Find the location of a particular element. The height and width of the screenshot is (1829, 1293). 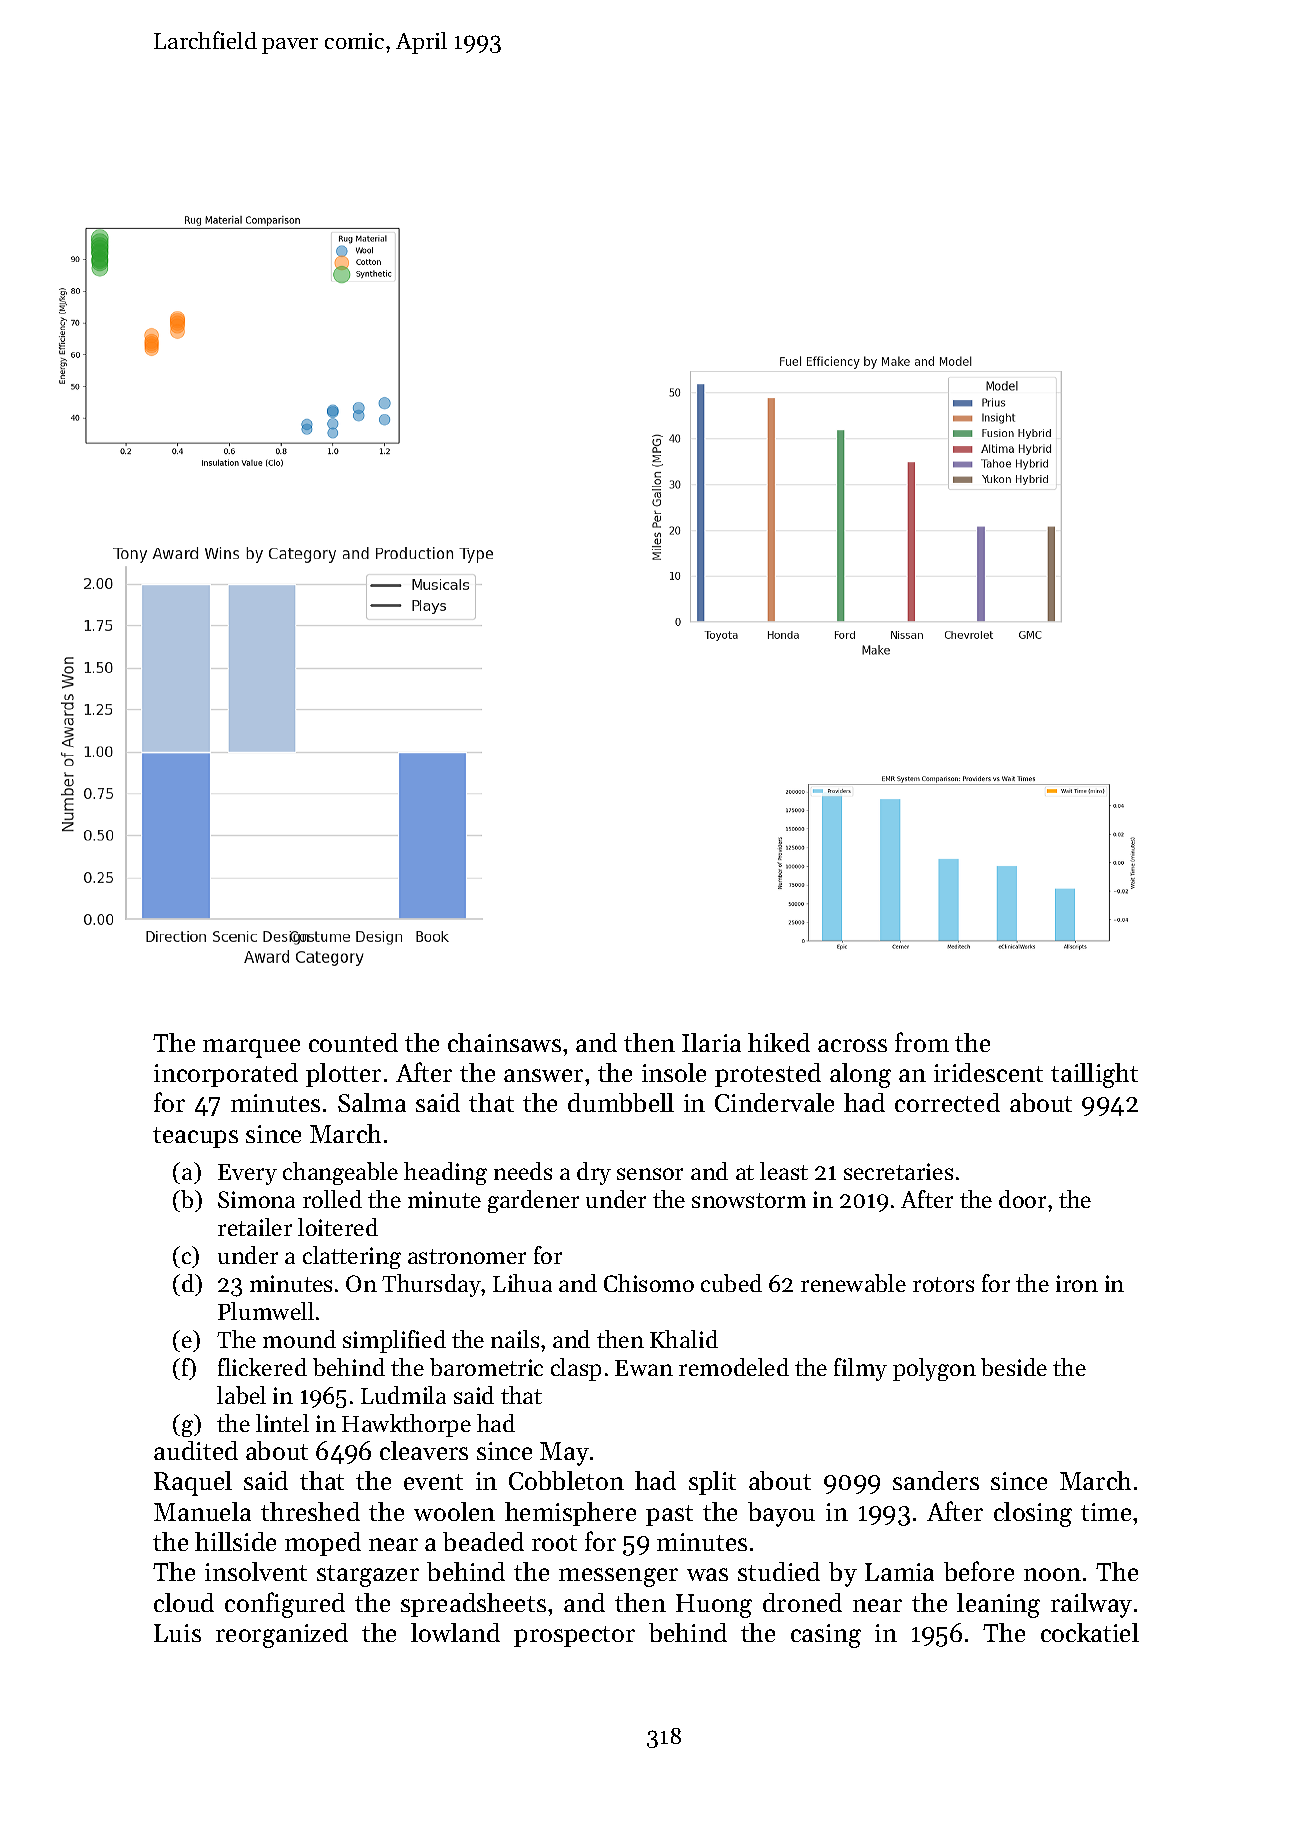

iridescent is located at coordinates (988, 1072).
